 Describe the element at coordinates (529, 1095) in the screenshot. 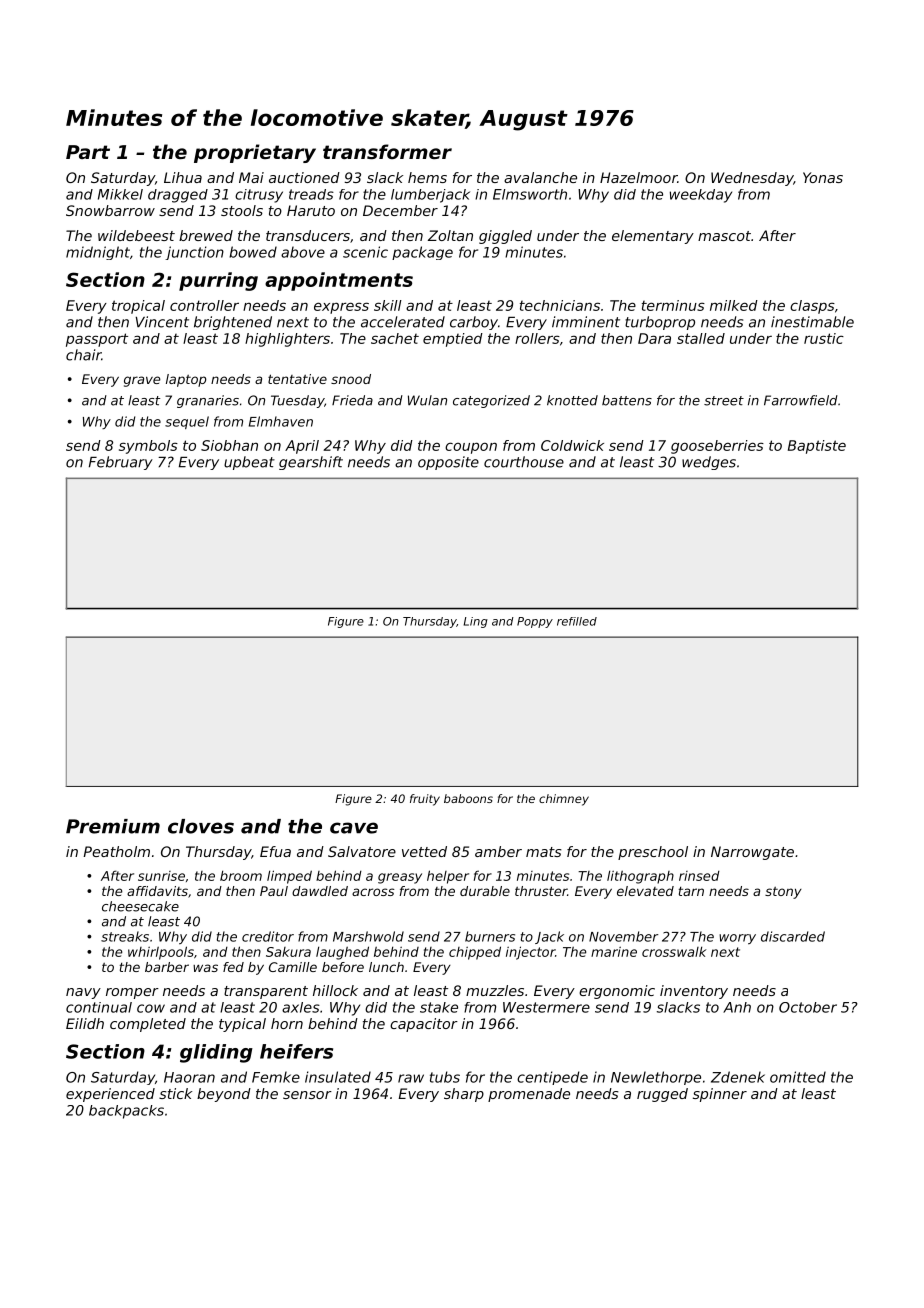

I see `promenade` at that location.
